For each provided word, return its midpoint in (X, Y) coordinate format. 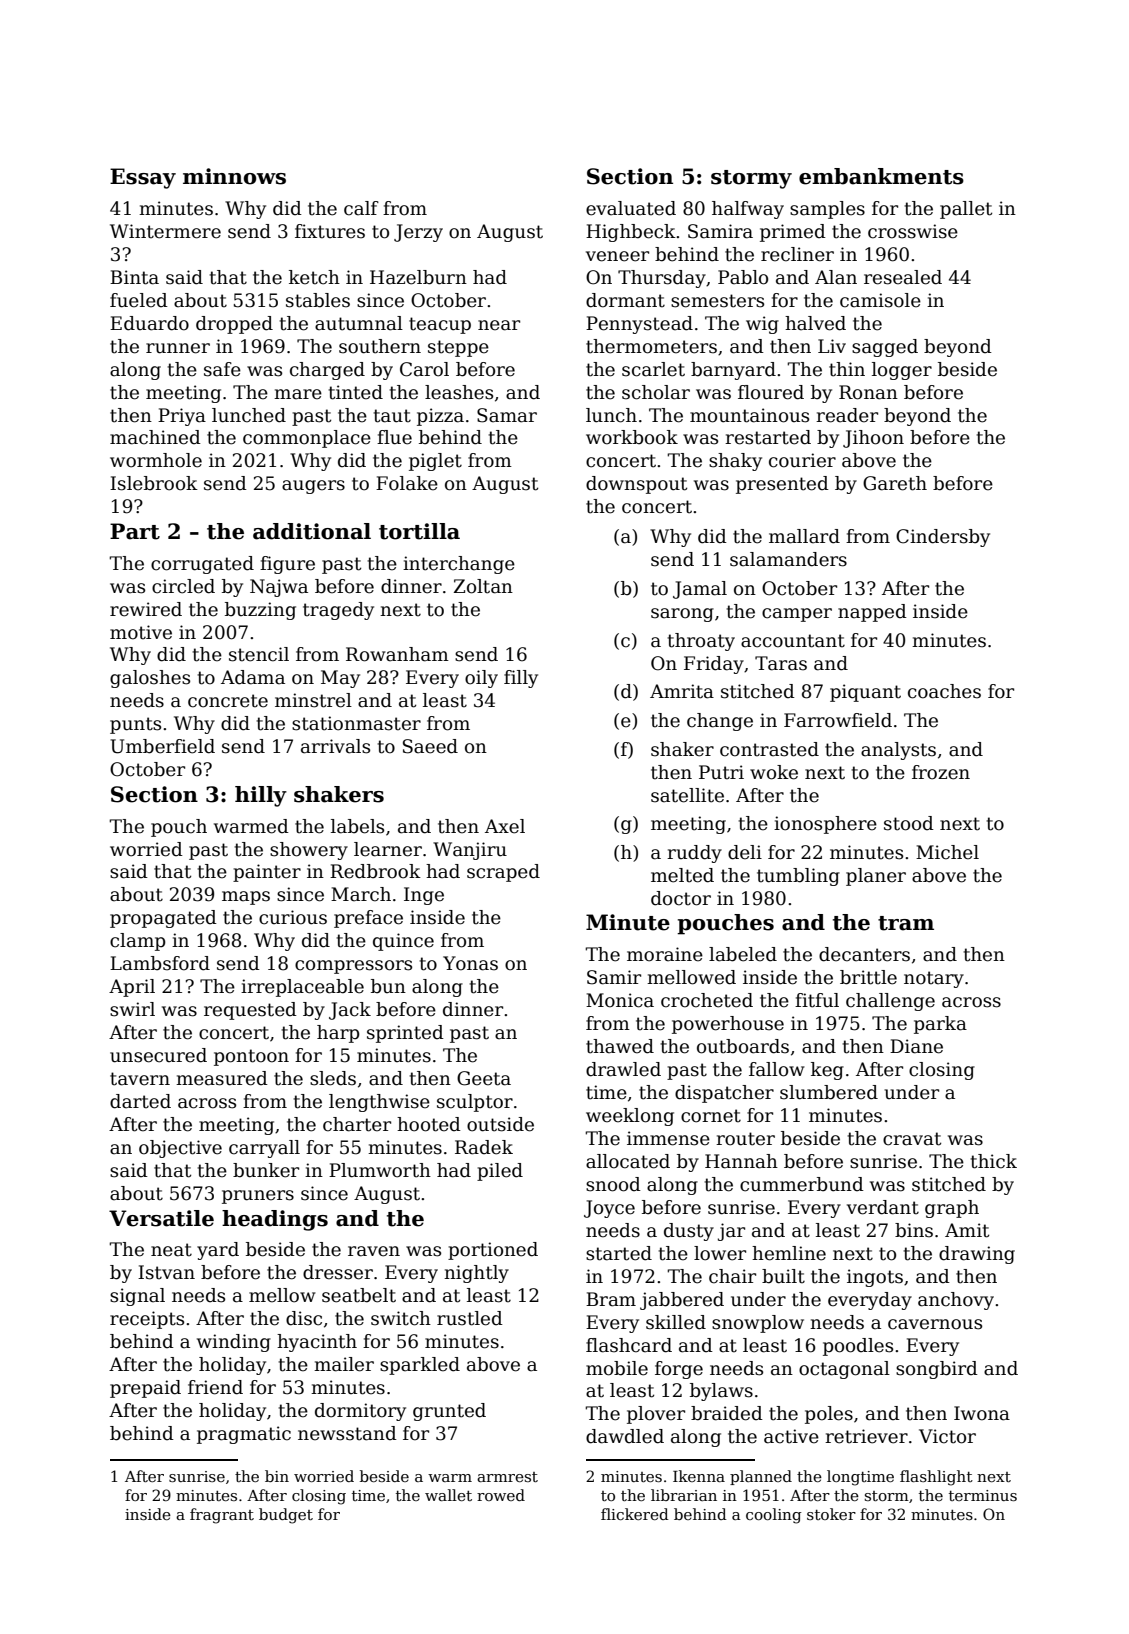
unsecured (158, 1055)
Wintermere (165, 231)
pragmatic (244, 1435)
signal (137, 1297)
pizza (440, 417)
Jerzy (418, 233)
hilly (261, 796)
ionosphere (825, 825)
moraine (665, 954)
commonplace (307, 439)
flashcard (629, 1345)
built (783, 1276)
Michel (947, 852)
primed (793, 233)
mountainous (749, 415)
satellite (687, 795)
